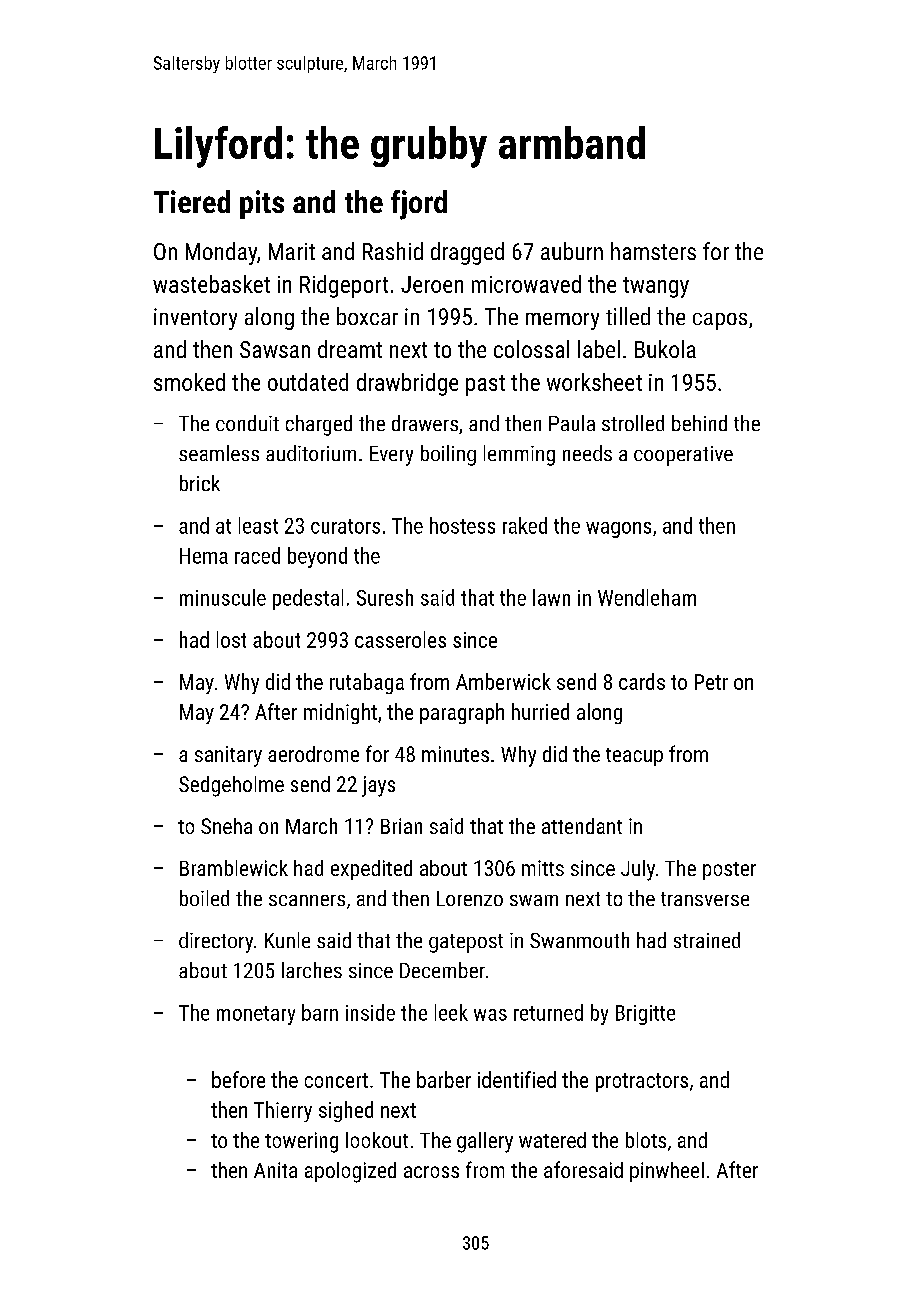 Image resolution: width=924 pixels, height=1311 pixels. Describe the element at coordinates (301, 1142) in the page. I see `towering` at that location.
